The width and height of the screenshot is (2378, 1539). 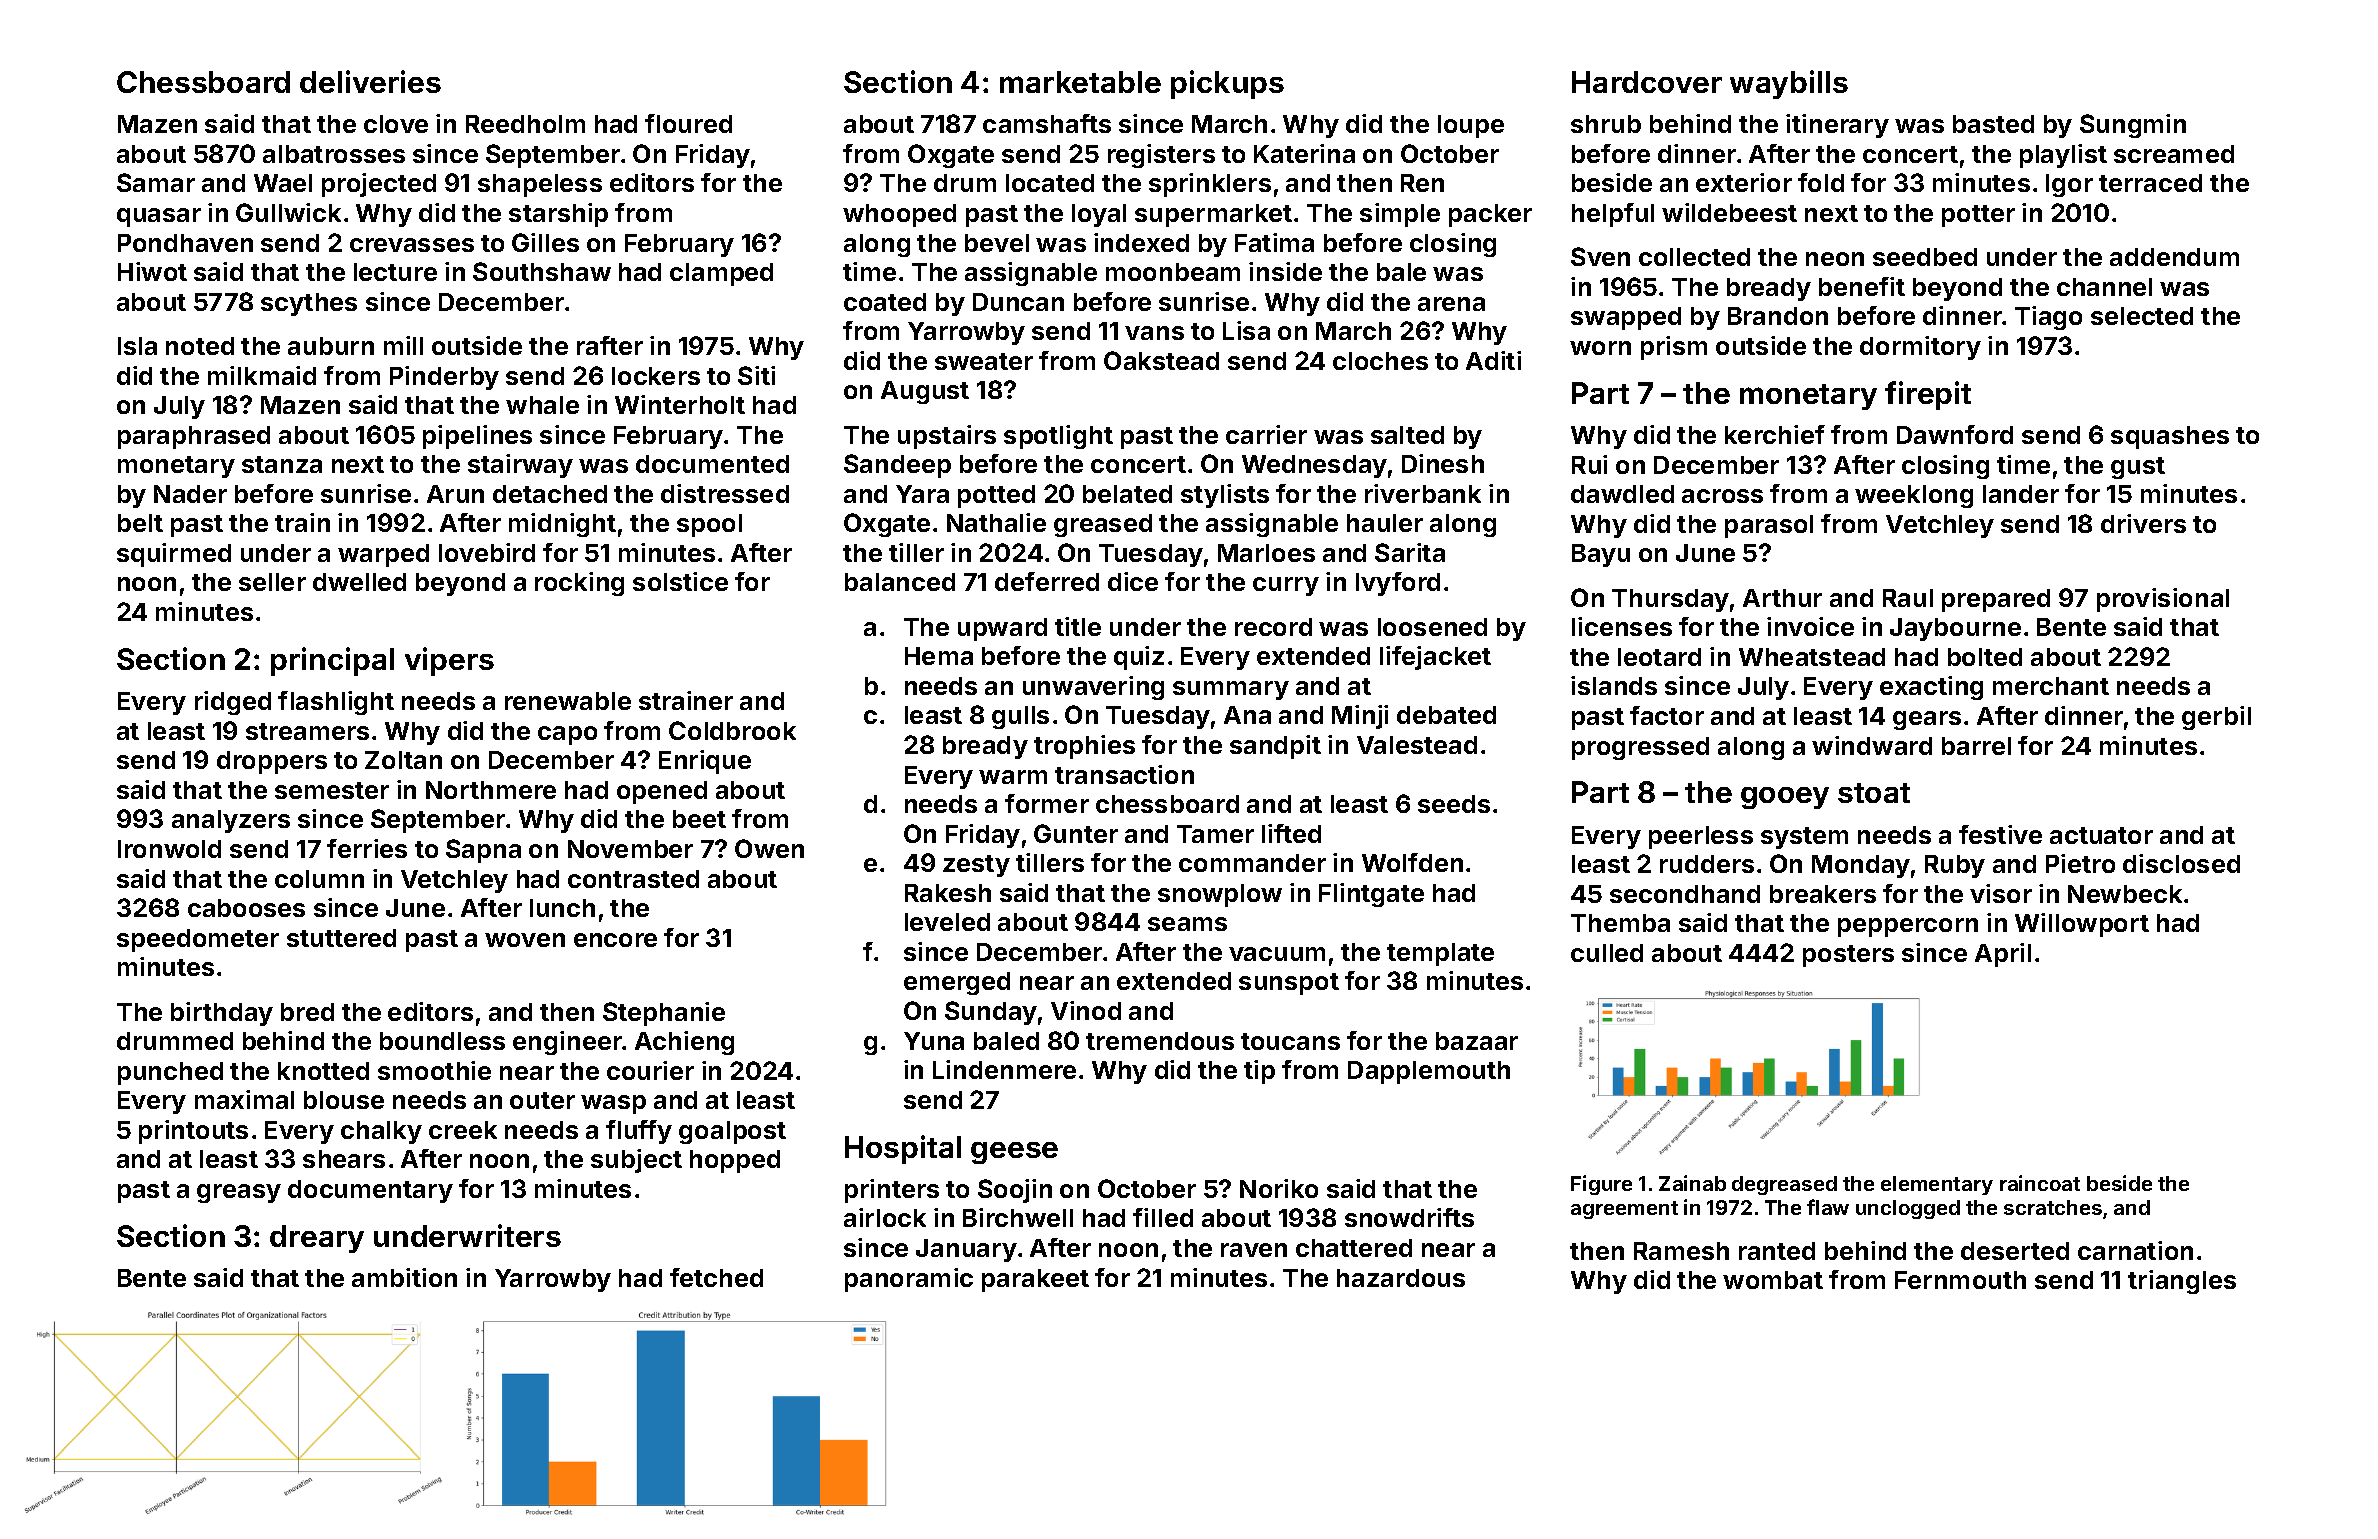 I want to click on deliveries, so click(x=370, y=81).
